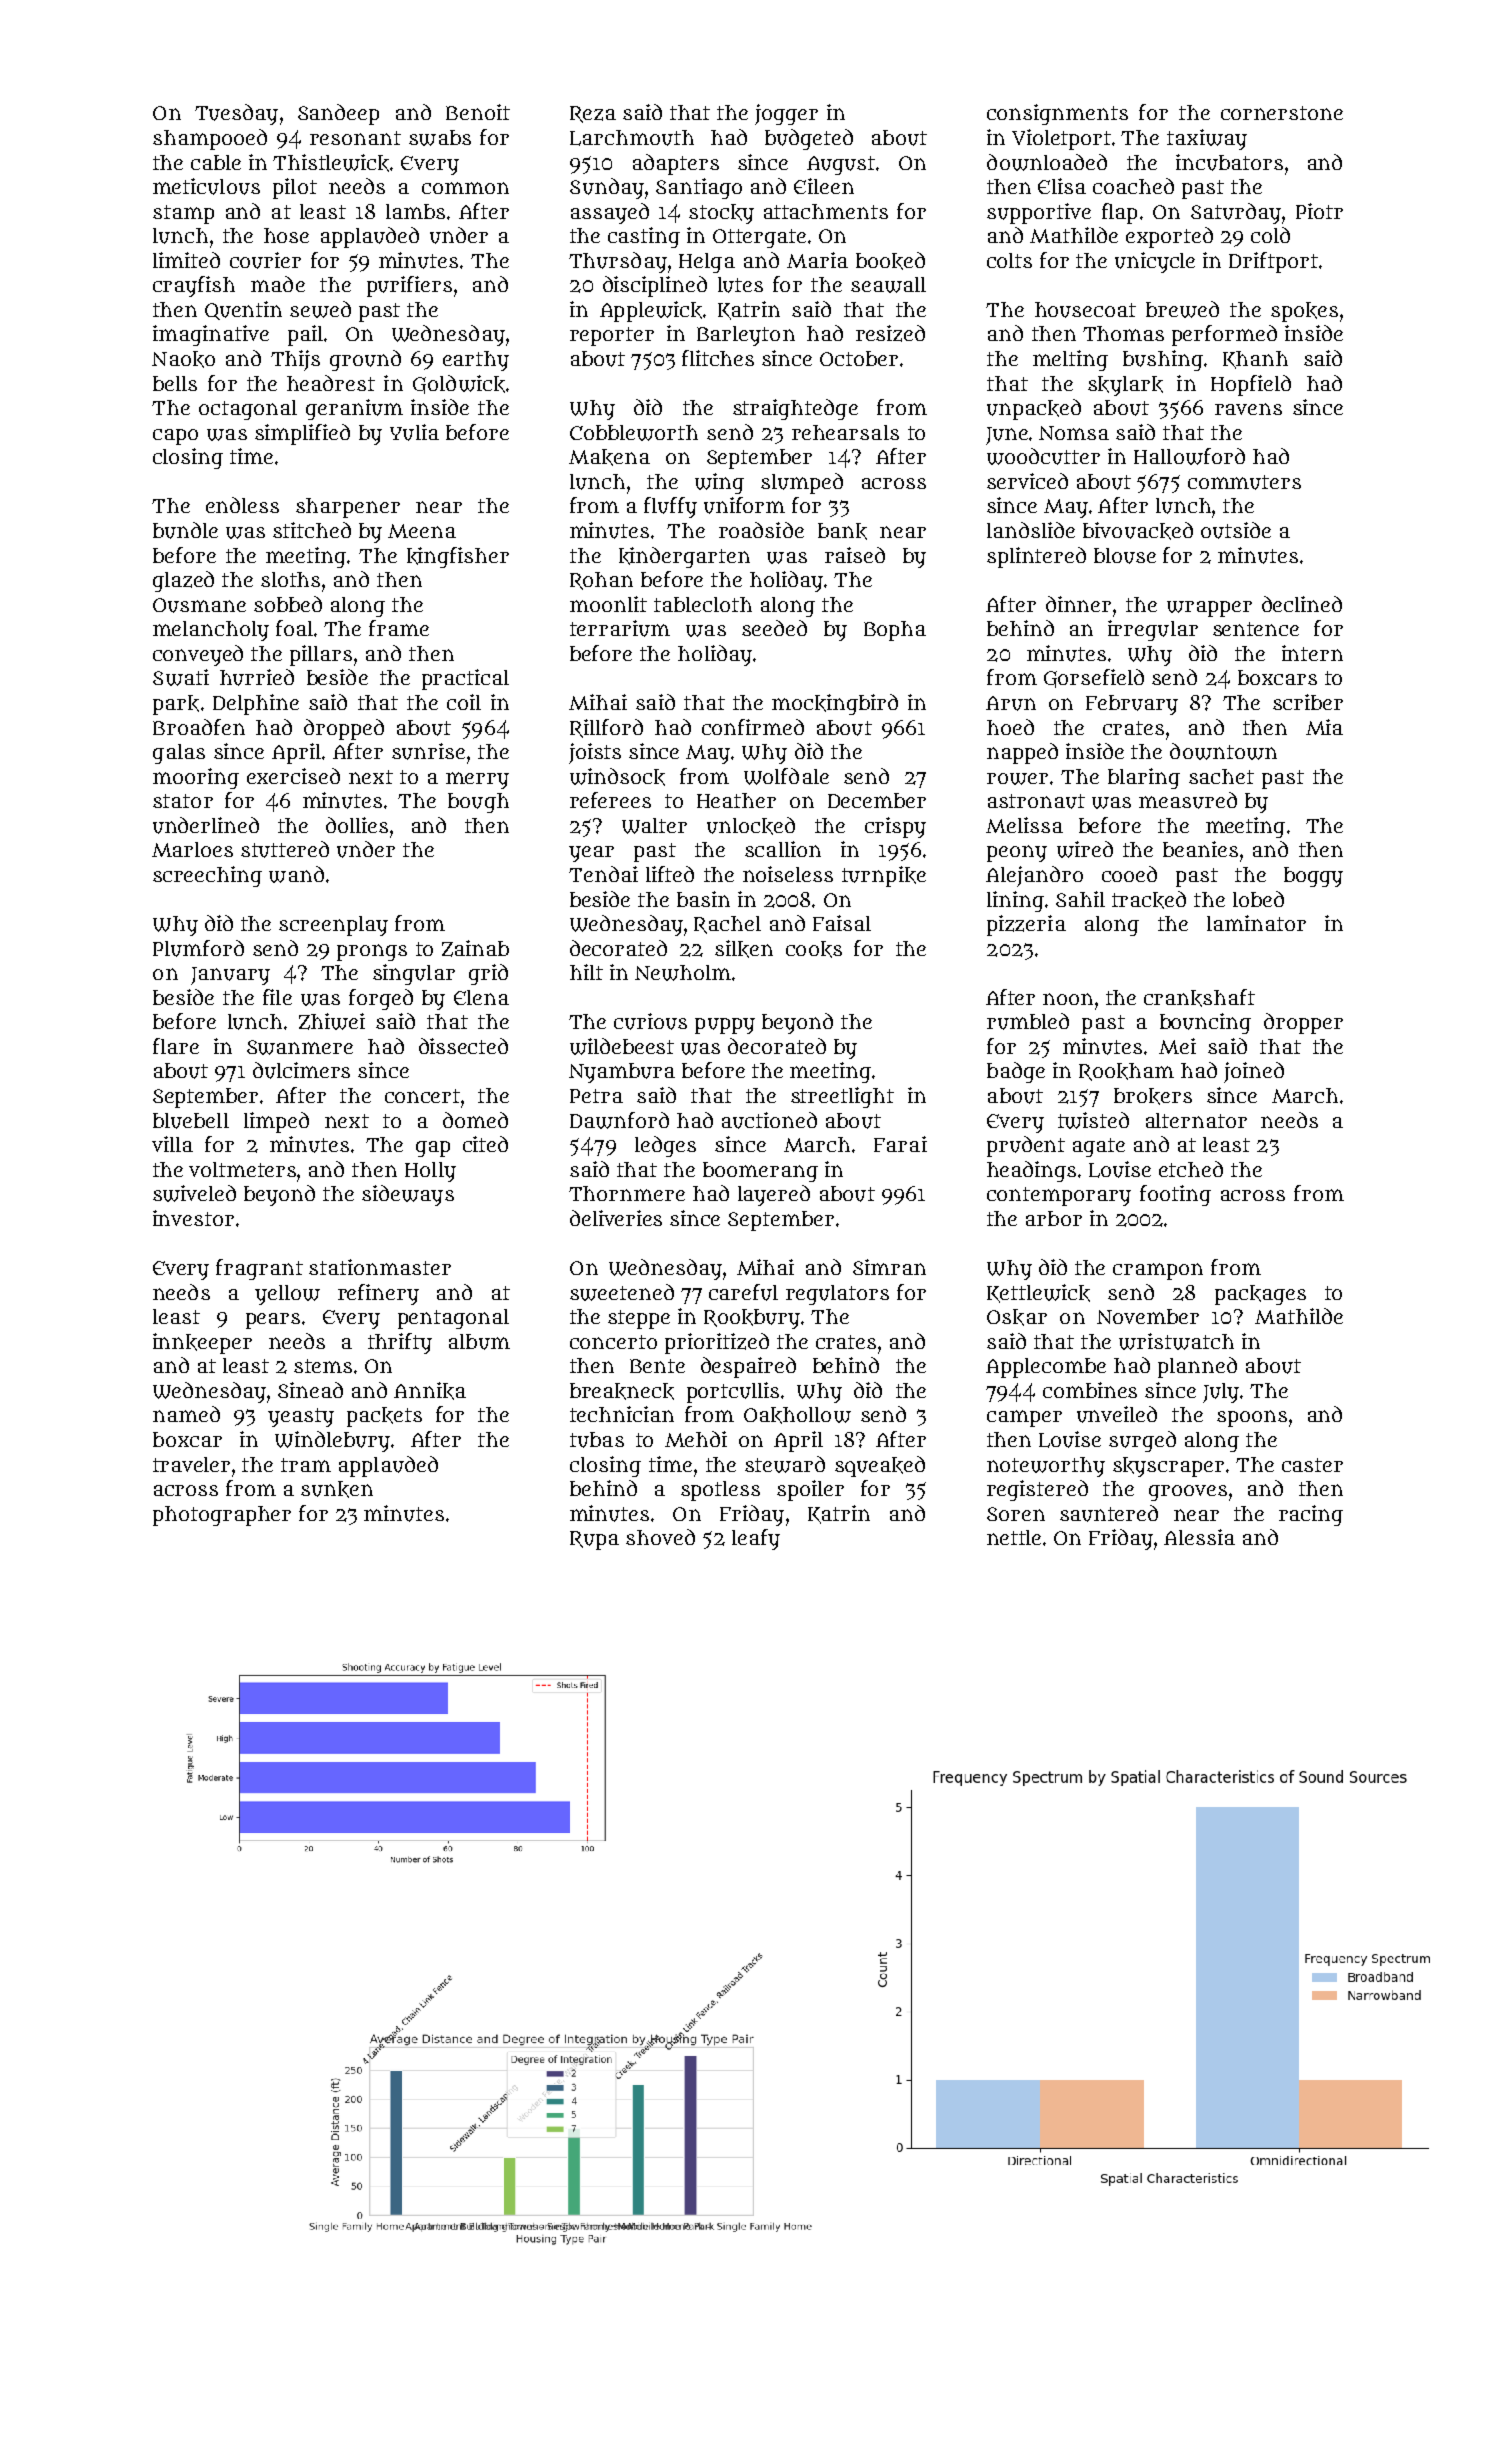 The image size is (1496, 2464). What do you see at coordinates (179, 754) in the screenshot?
I see `galas` at bounding box center [179, 754].
